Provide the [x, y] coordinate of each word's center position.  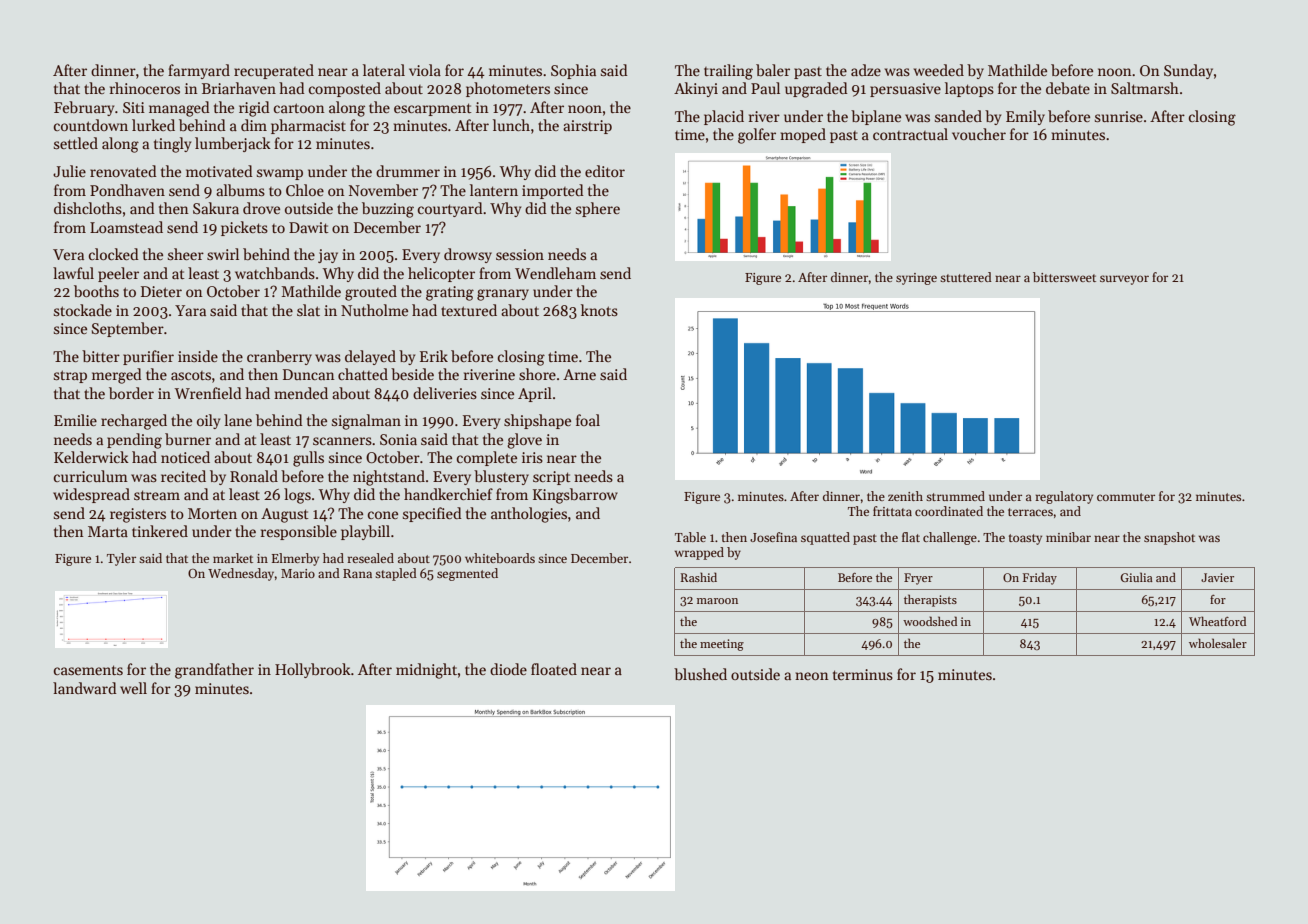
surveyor [1124, 280]
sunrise [1119, 116]
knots [599, 310]
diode [508, 669]
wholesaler [1218, 643]
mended [301, 393]
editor [605, 171]
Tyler [121, 559]
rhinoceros [145, 88]
